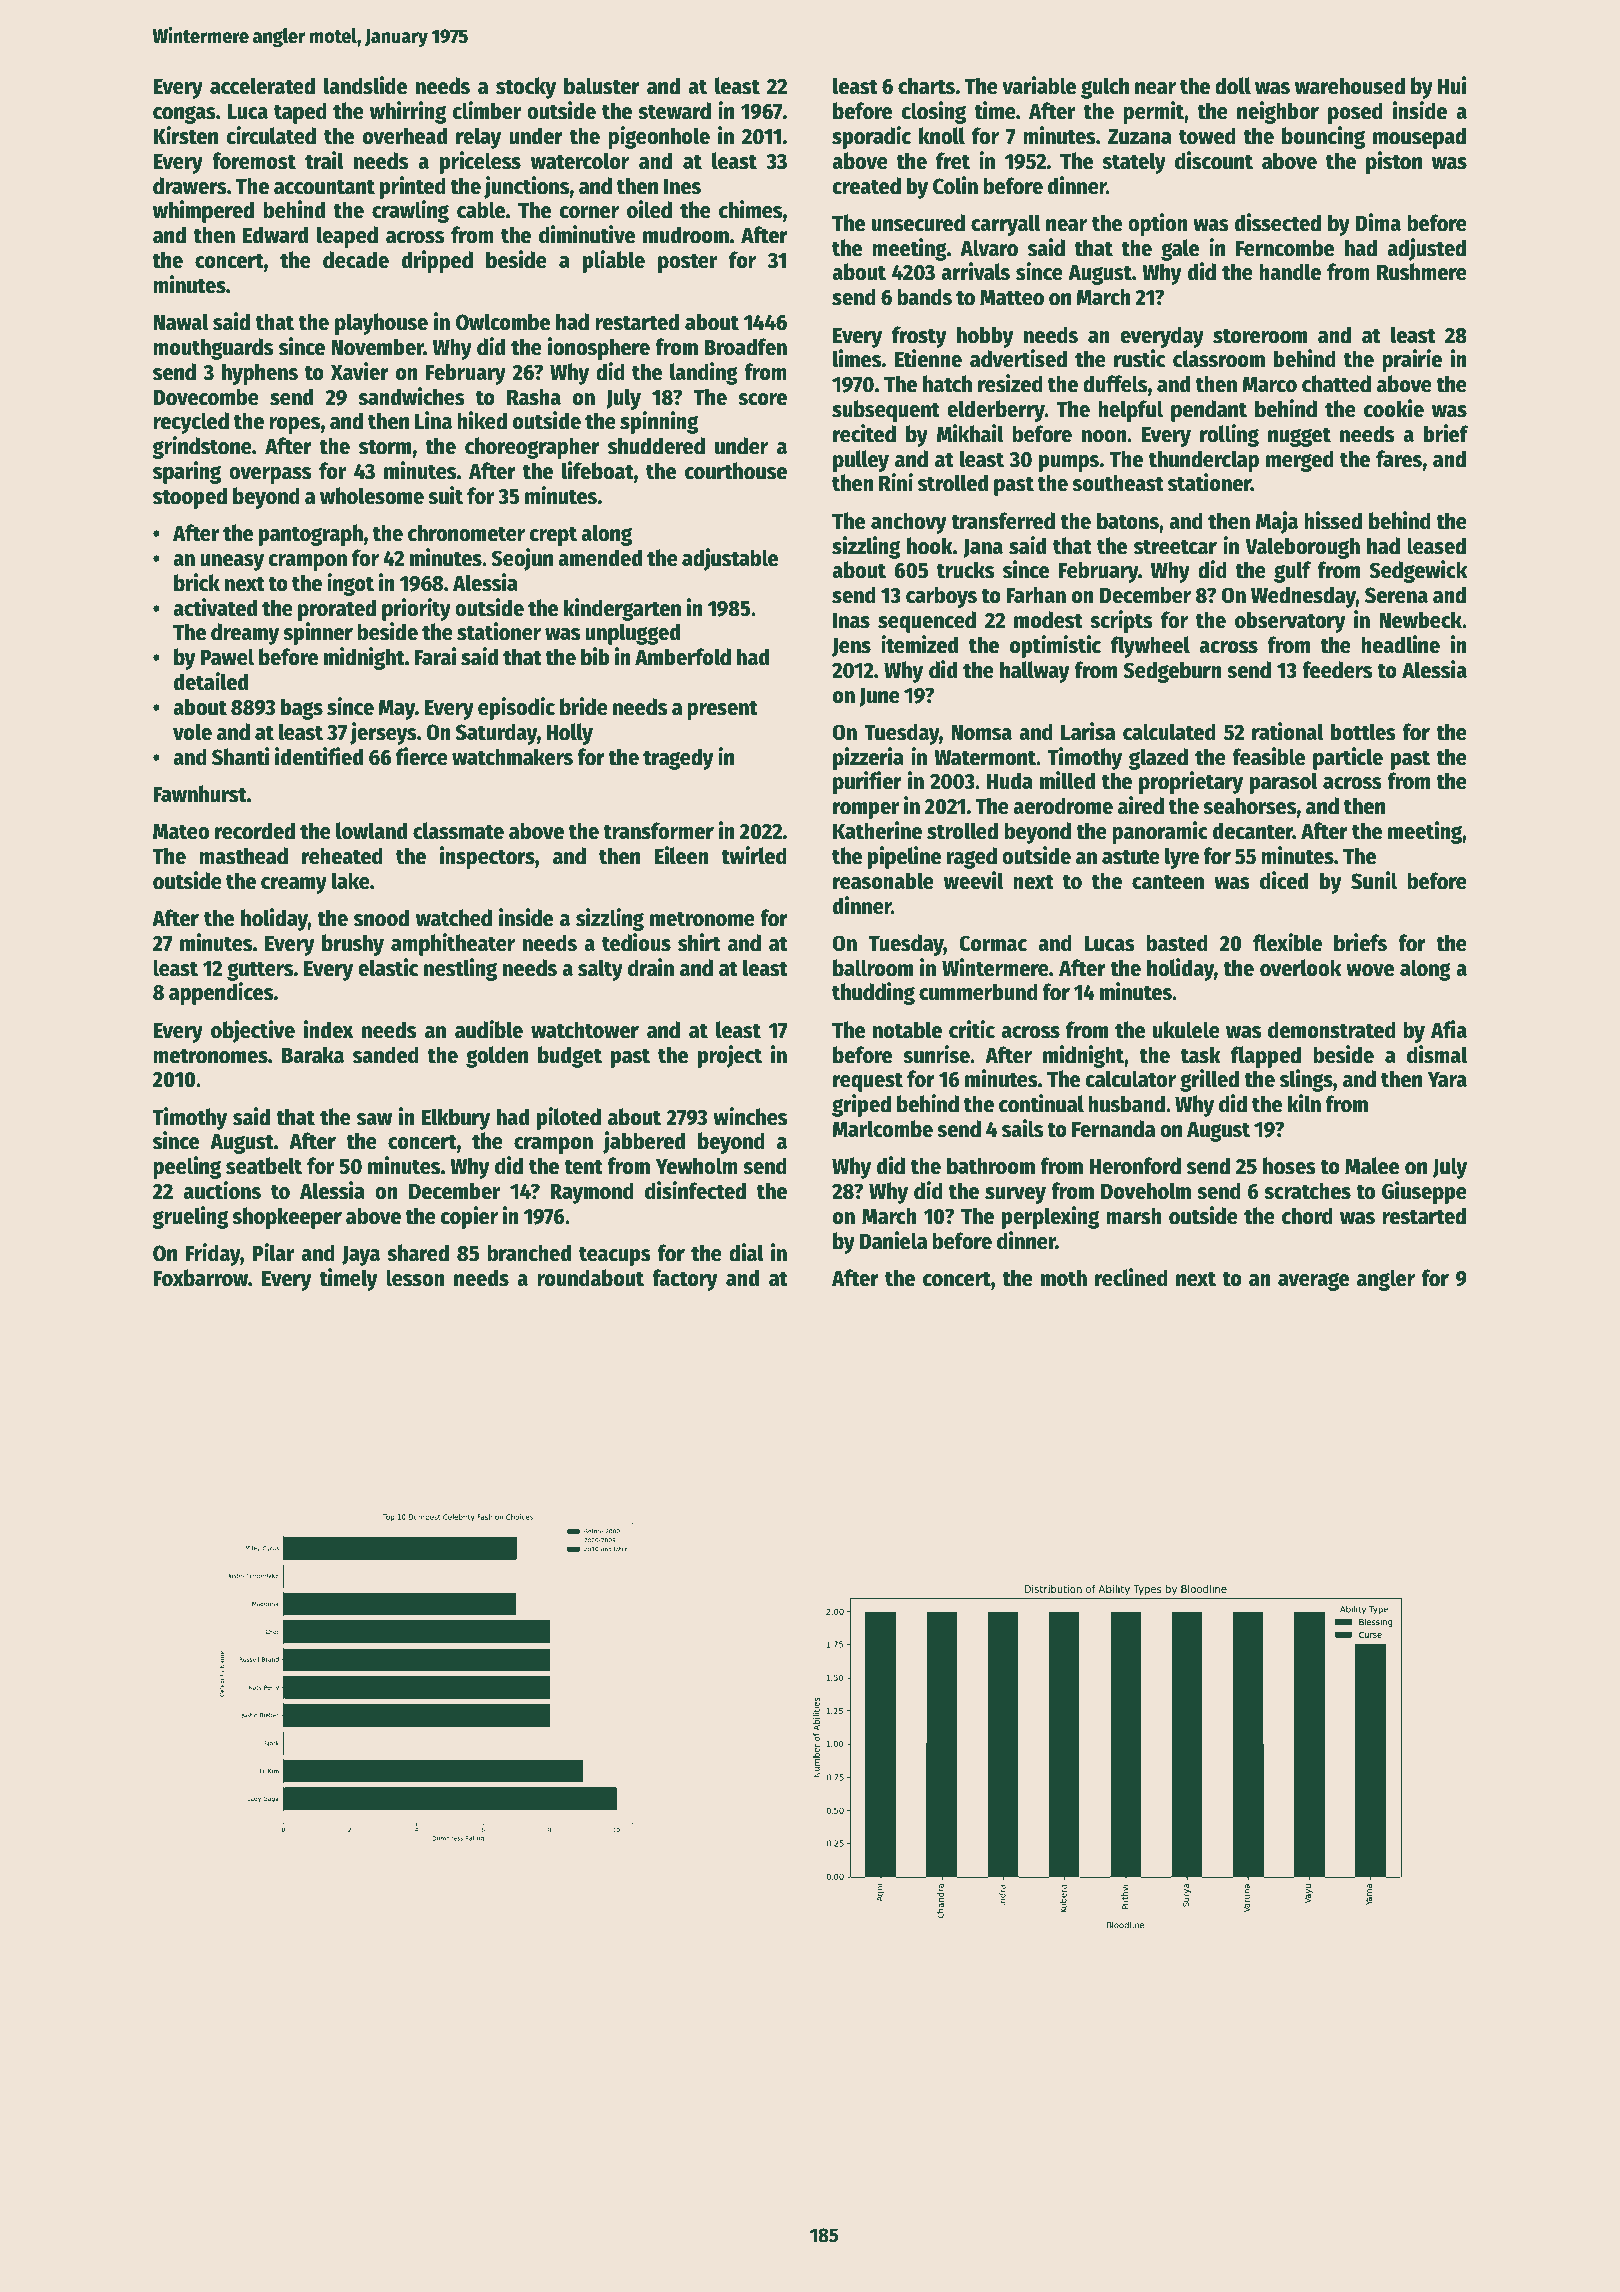  I want to click on tent, so click(583, 1167).
